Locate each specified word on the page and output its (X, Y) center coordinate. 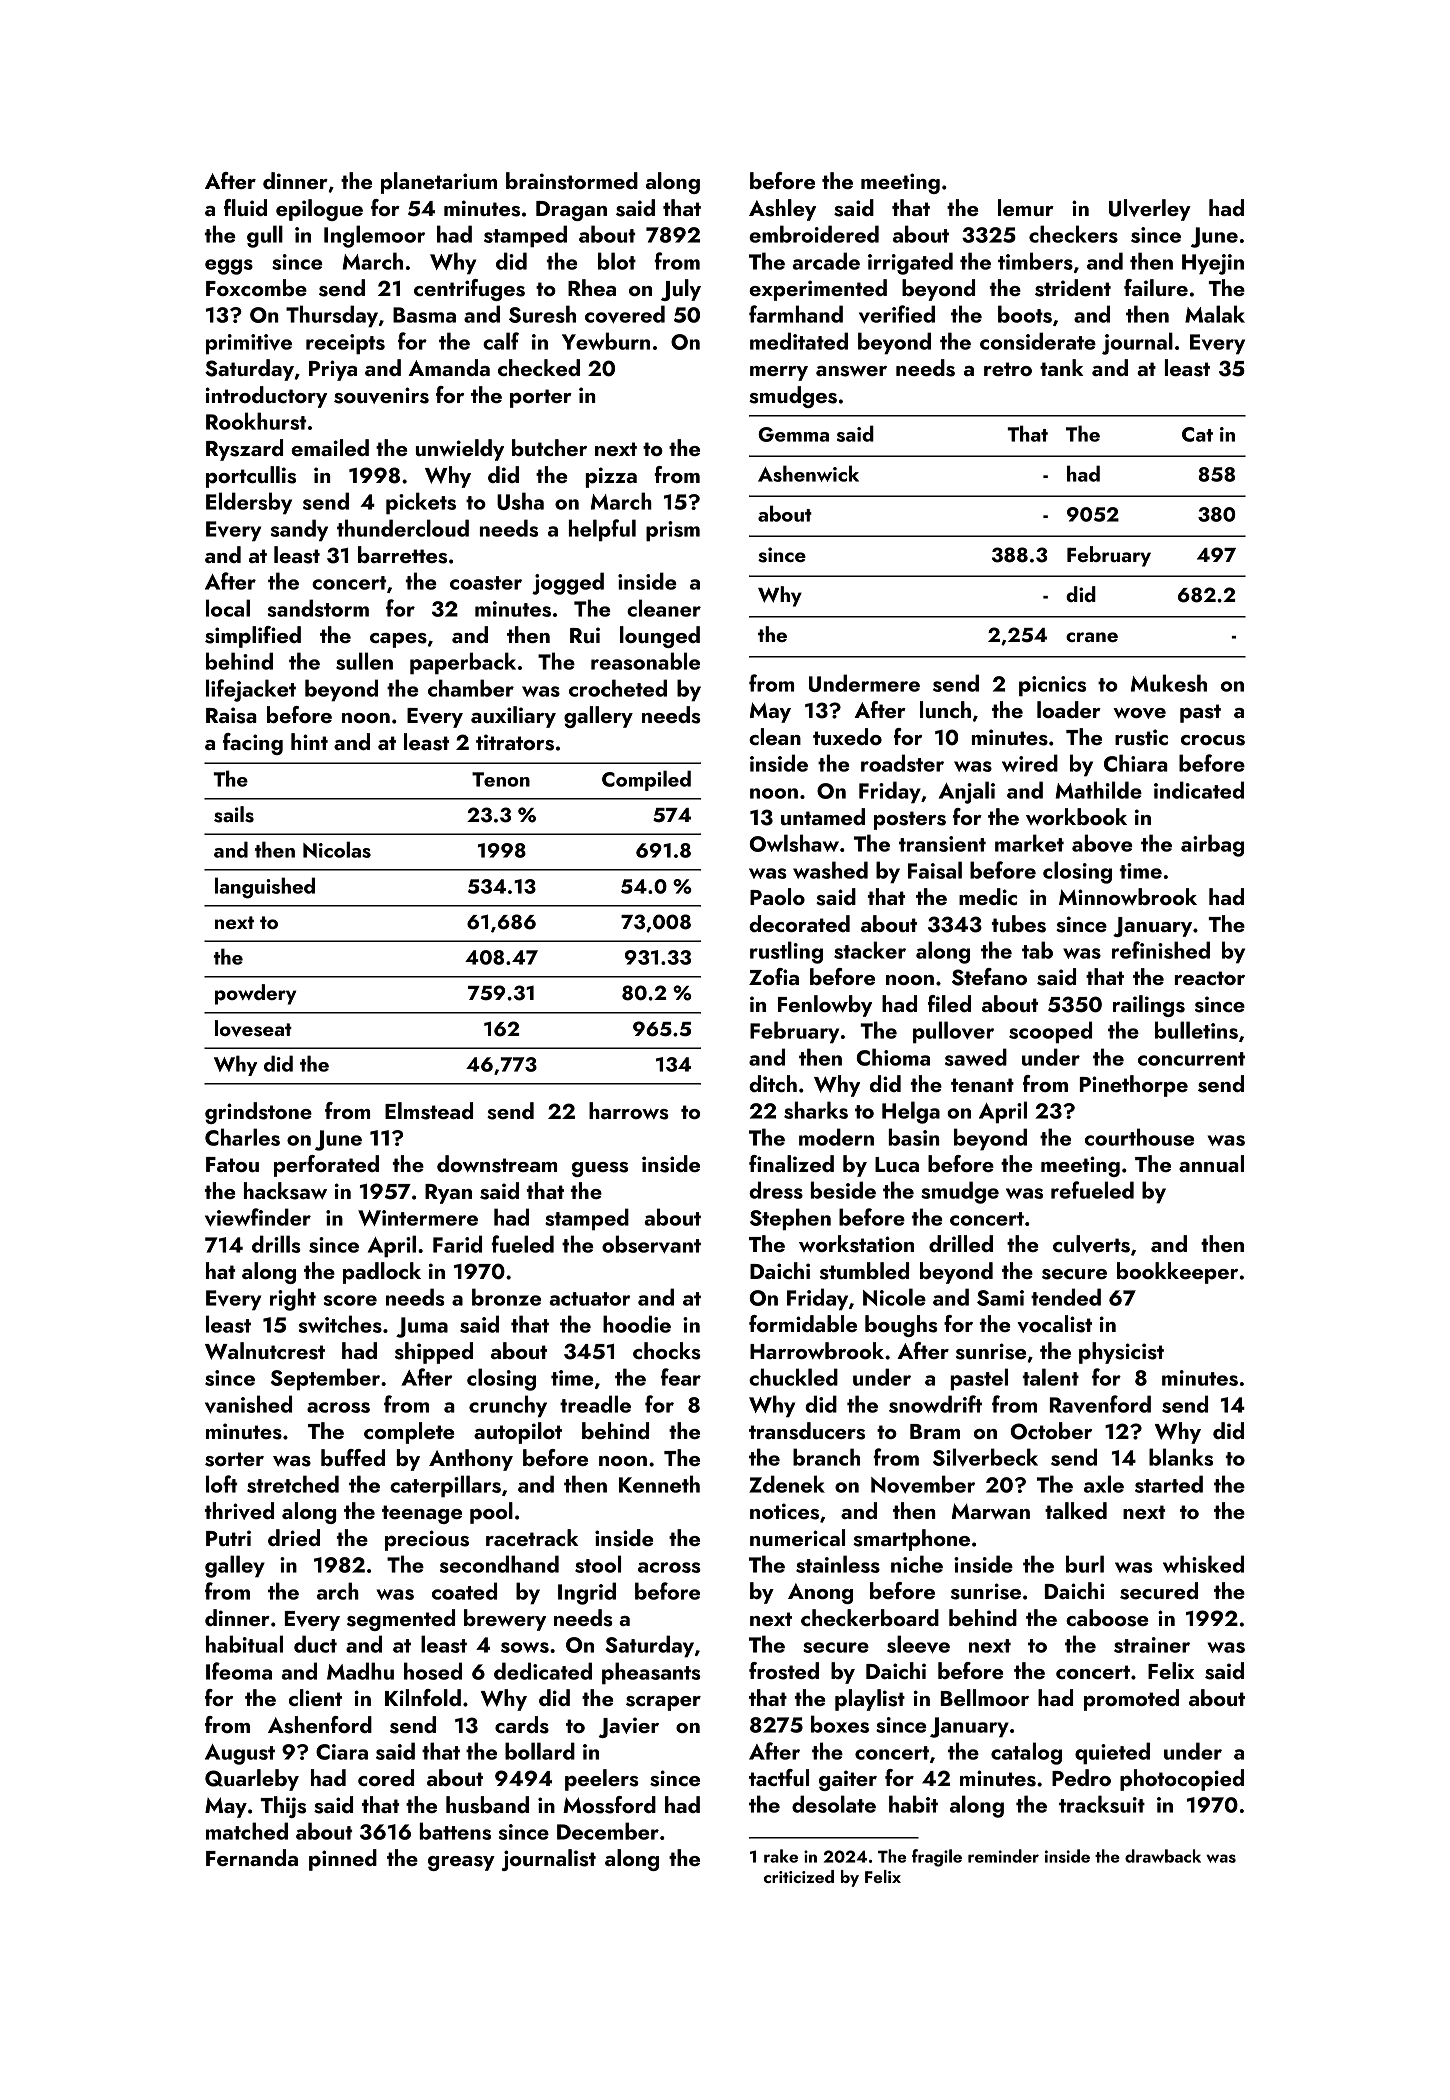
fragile (937, 1858)
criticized (799, 1876)
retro (1008, 369)
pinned (343, 1860)
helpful (602, 530)
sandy (299, 530)
